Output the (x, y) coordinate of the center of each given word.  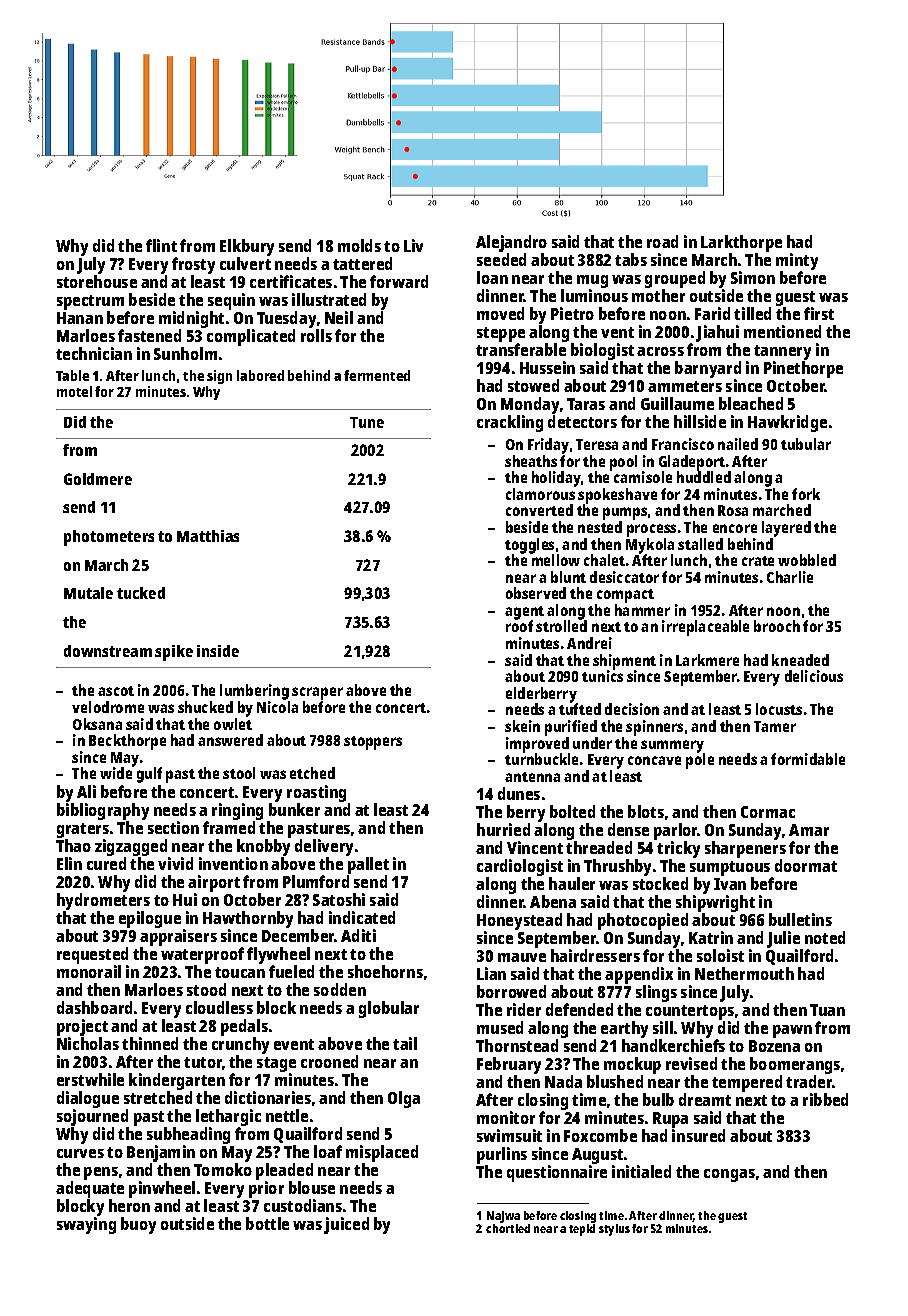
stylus (614, 1230)
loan (492, 277)
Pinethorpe (803, 369)
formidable (808, 759)
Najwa (503, 1217)
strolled (561, 626)
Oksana (97, 724)
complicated (251, 337)
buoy (138, 1225)
